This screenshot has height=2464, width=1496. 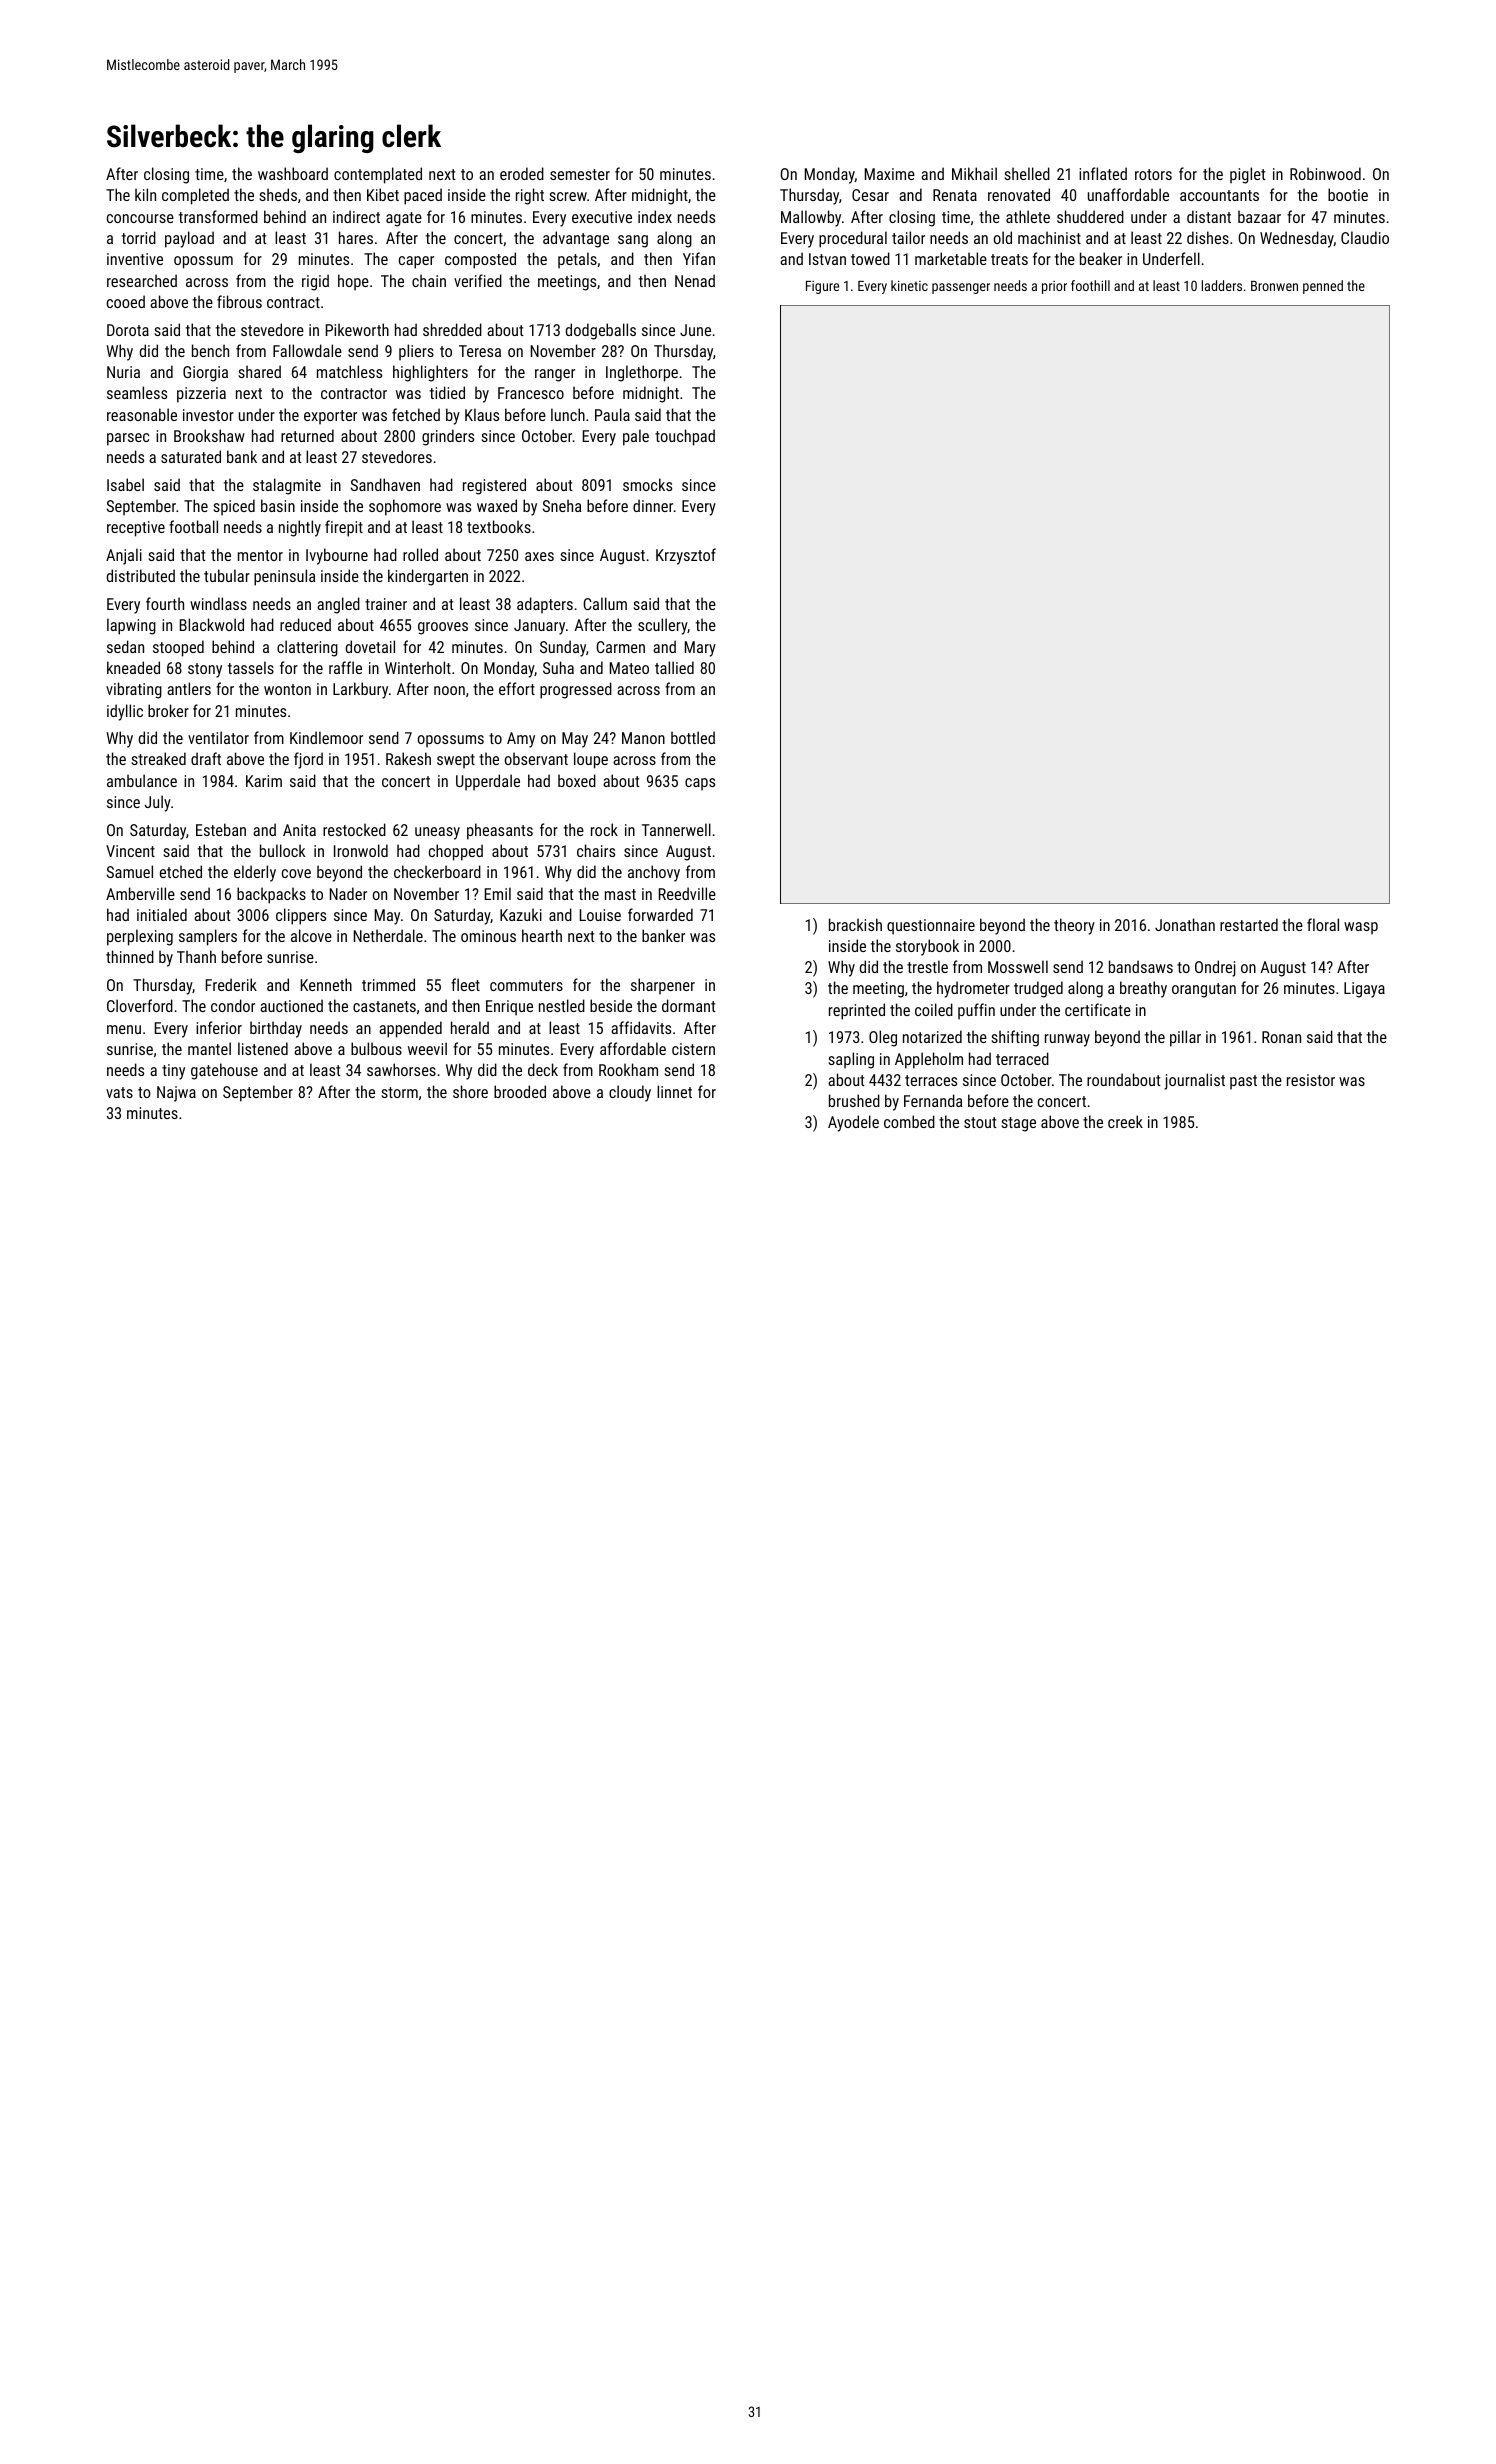 I want to click on smocks, so click(x=647, y=484).
